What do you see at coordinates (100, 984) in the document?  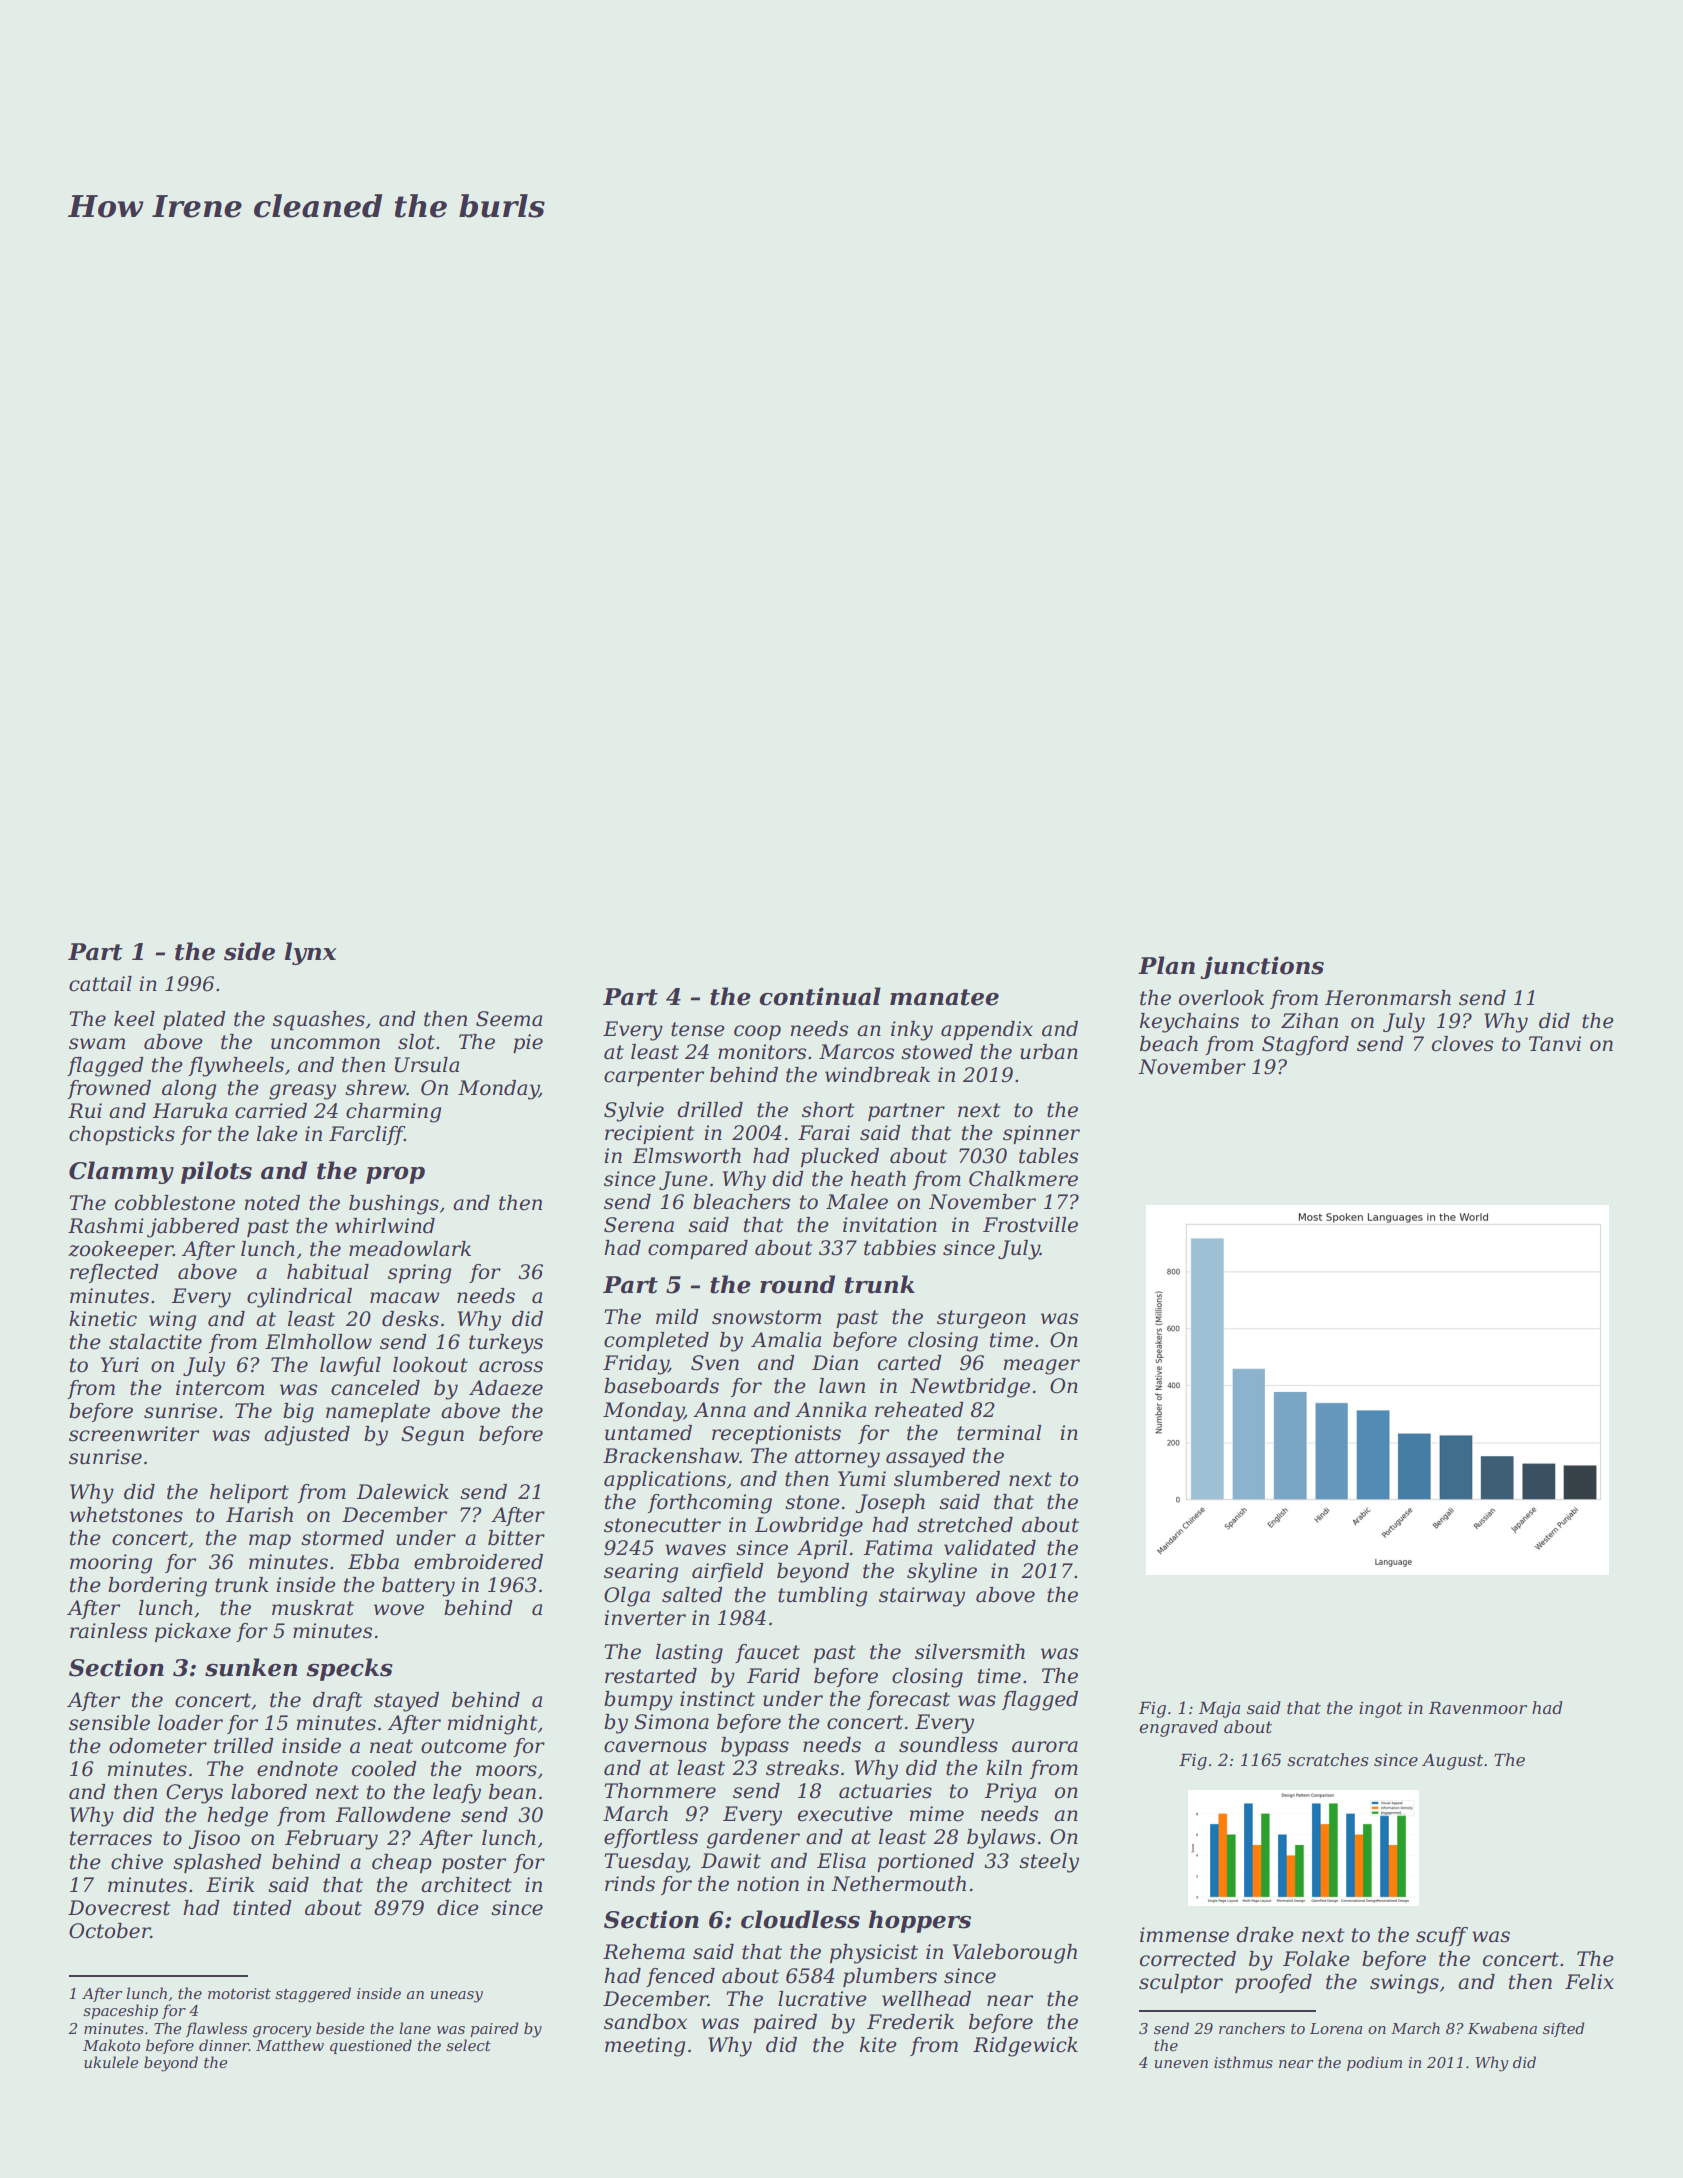 I see `cattail` at bounding box center [100, 984].
